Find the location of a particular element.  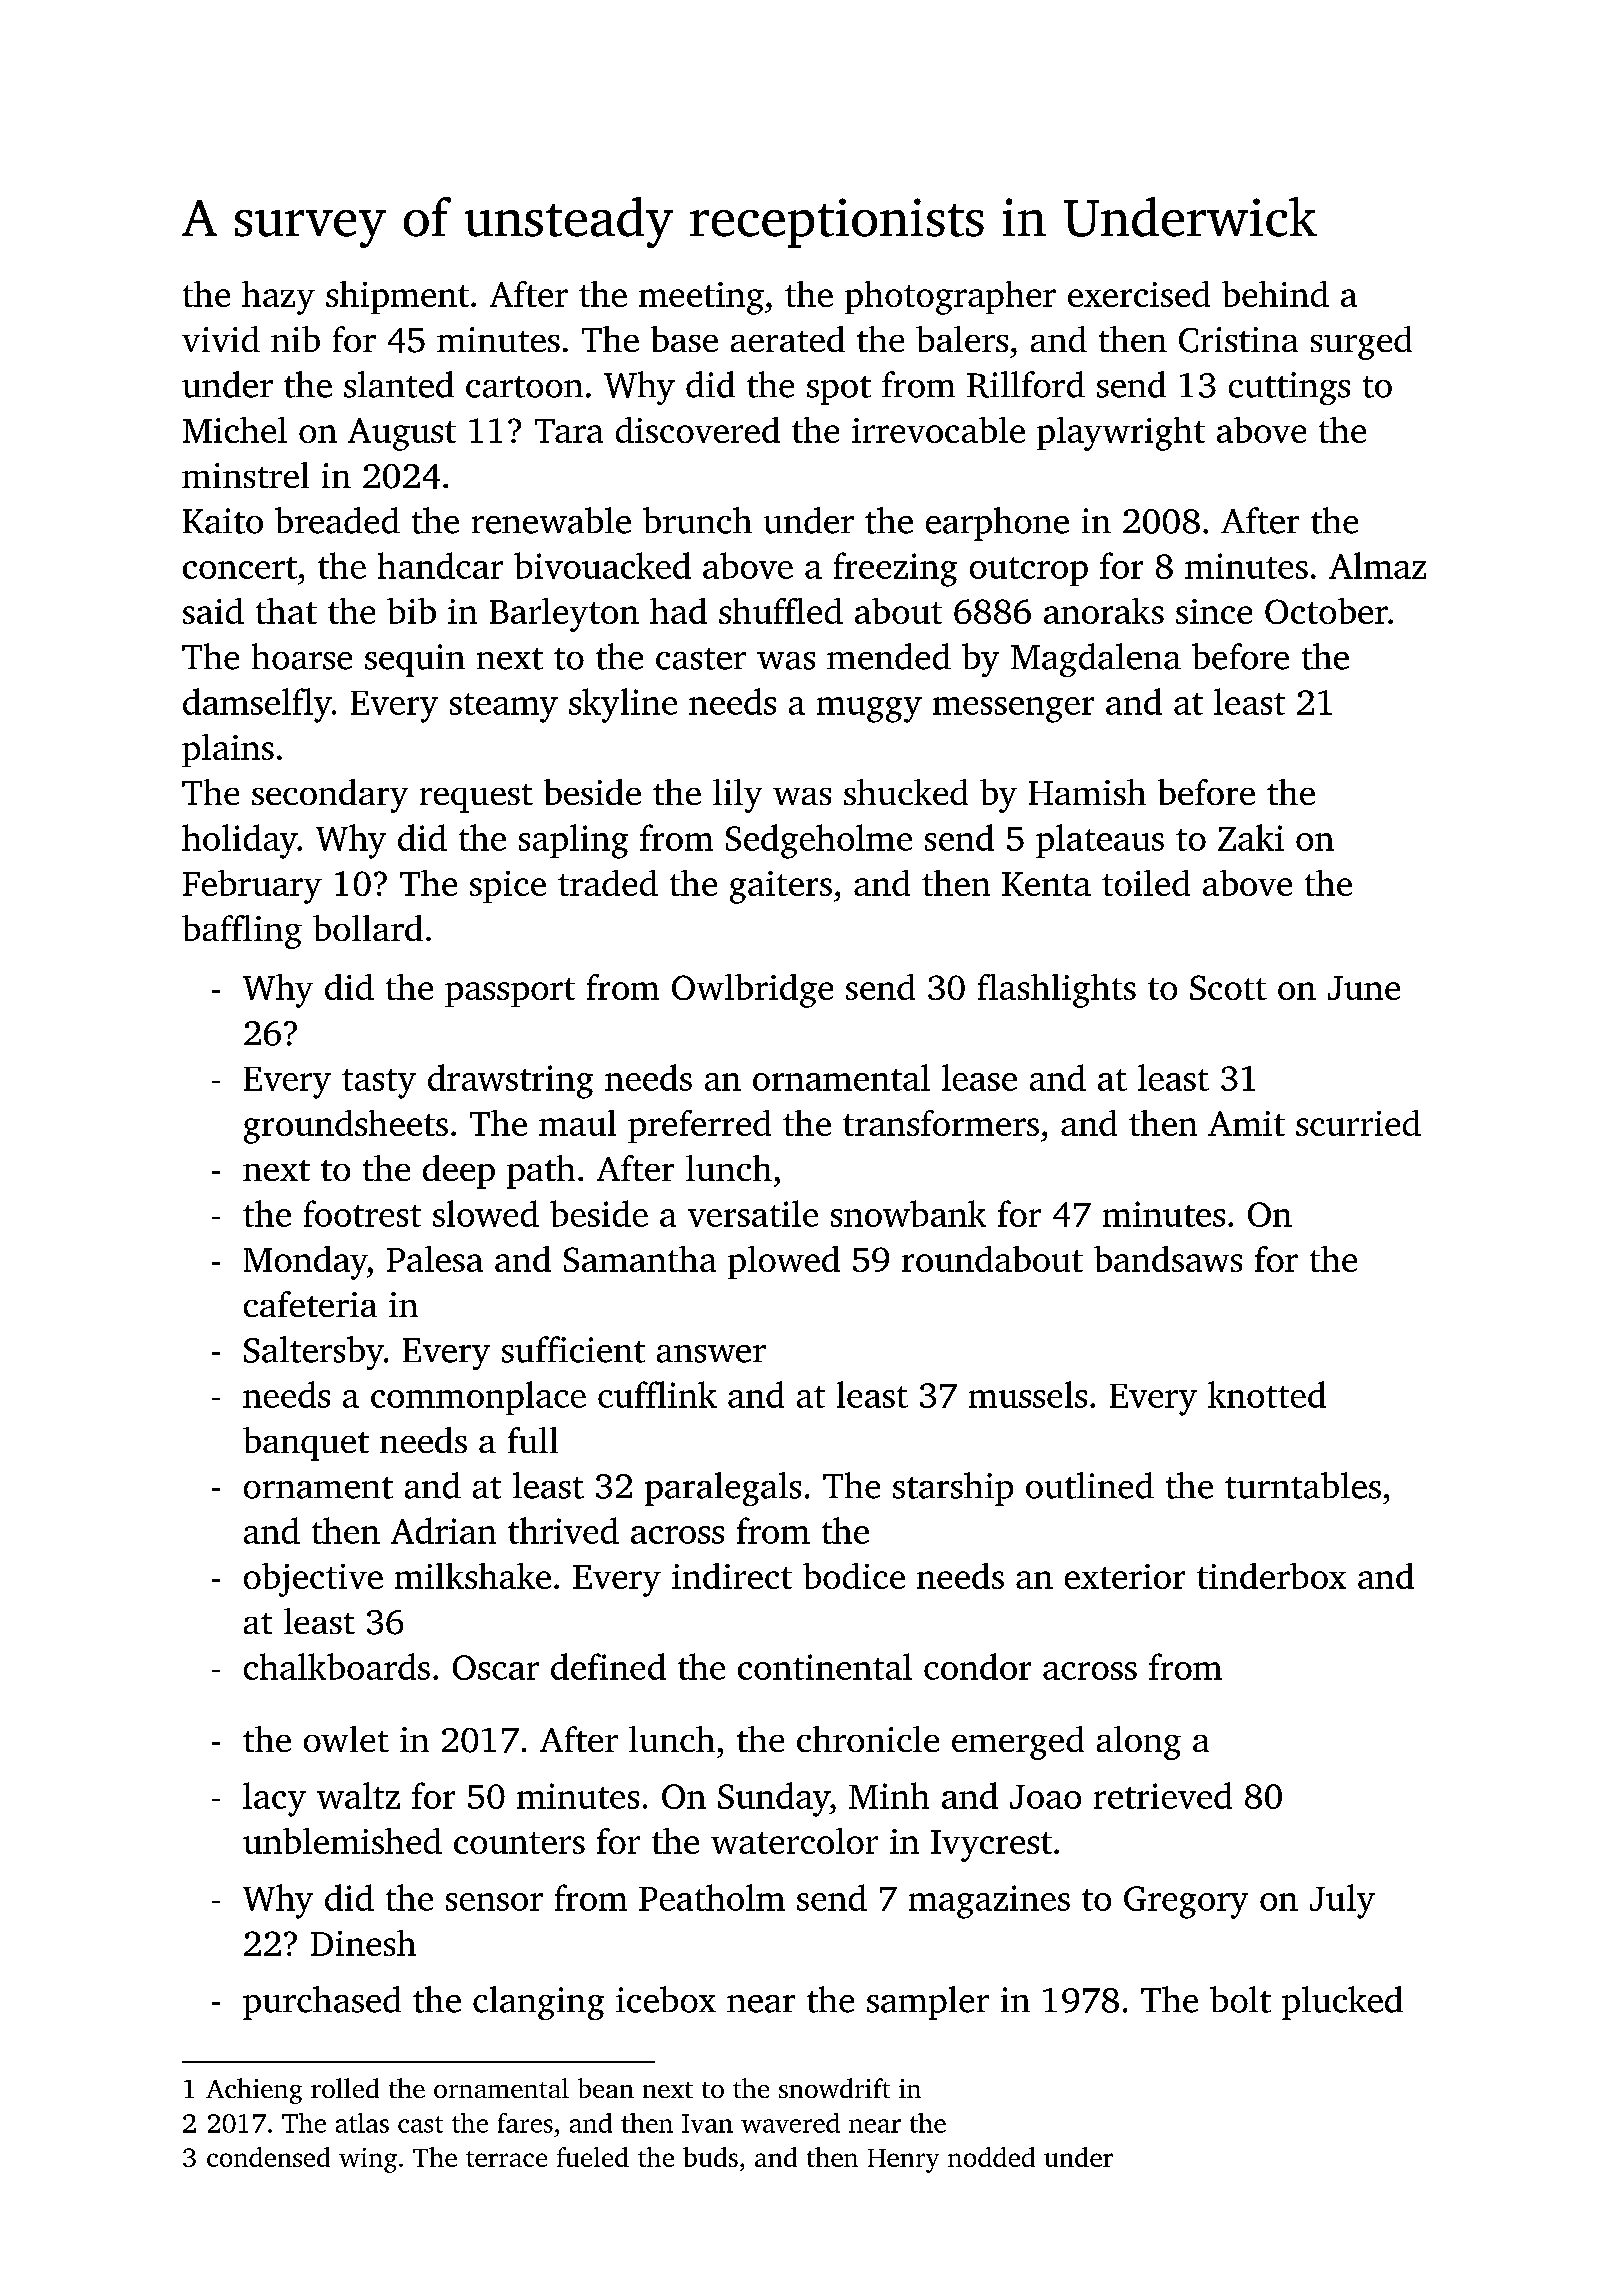

exterior is located at coordinates (1125, 1576).
